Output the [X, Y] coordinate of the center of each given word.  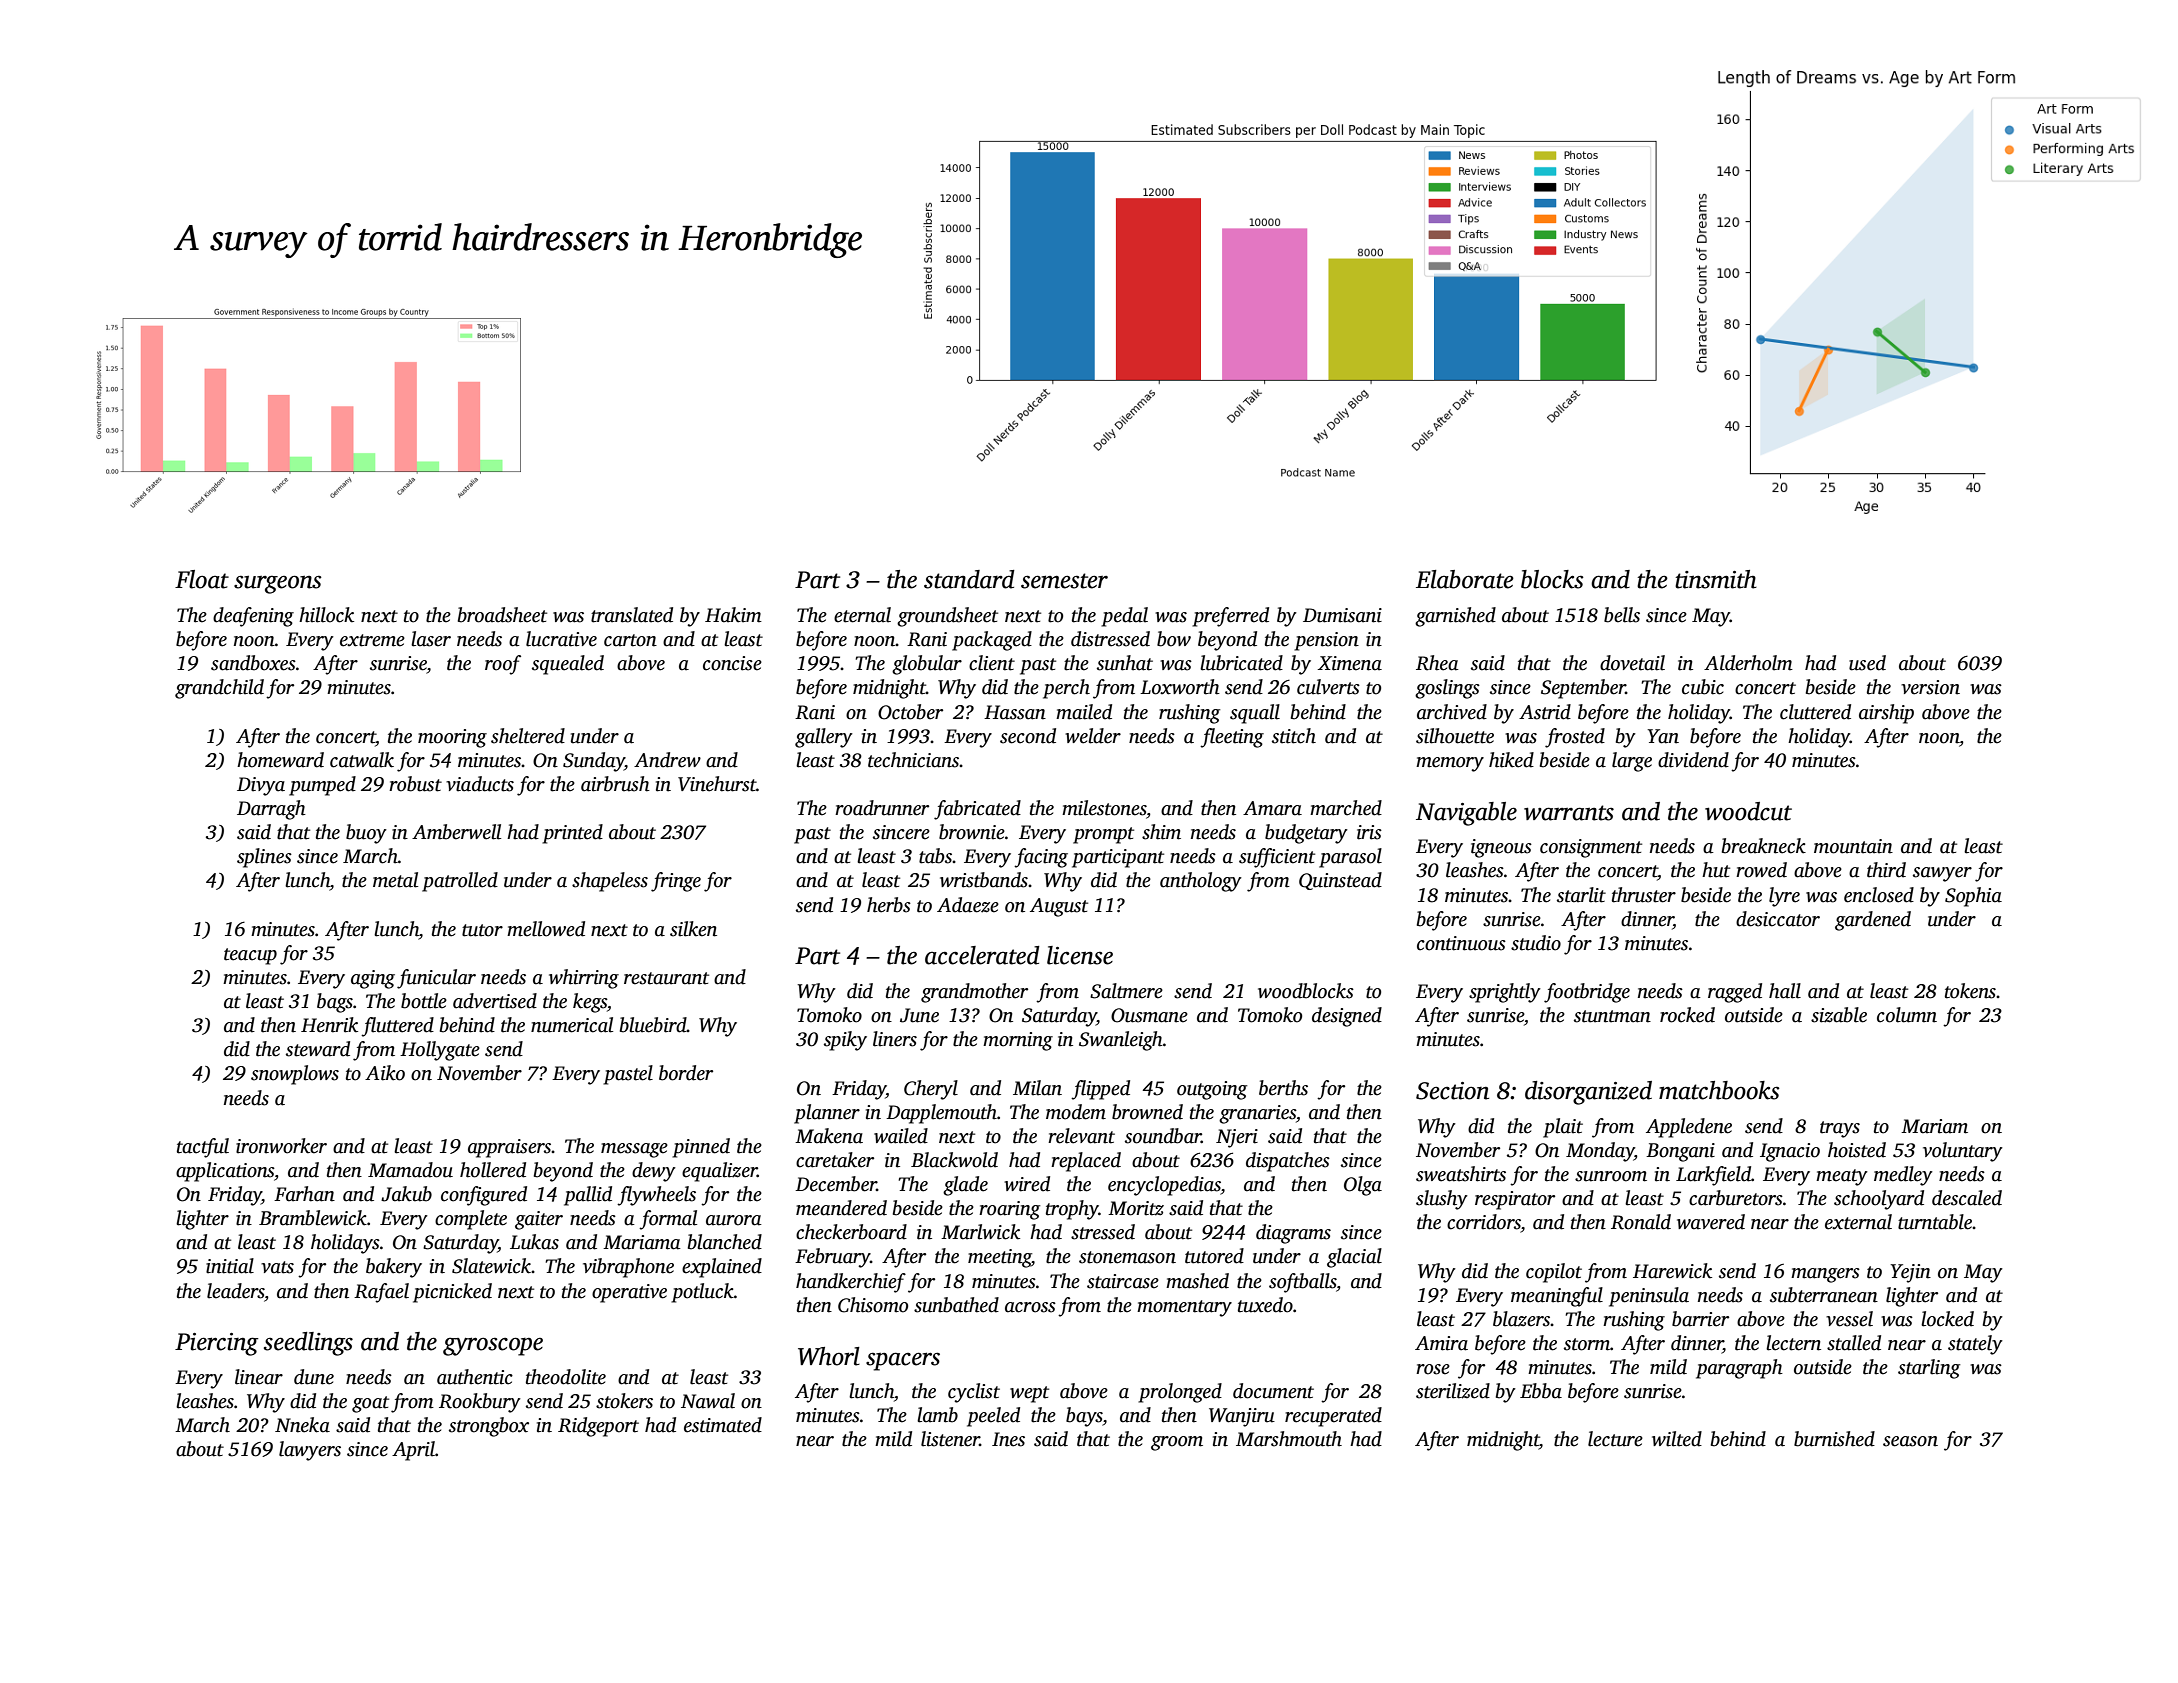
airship [1886, 714]
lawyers [310, 1451]
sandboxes [253, 663]
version [1930, 687]
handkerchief [851, 1283]
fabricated [977, 810]
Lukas [534, 1242]
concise [732, 663]
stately [1975, 1345]
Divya [261, 786]
